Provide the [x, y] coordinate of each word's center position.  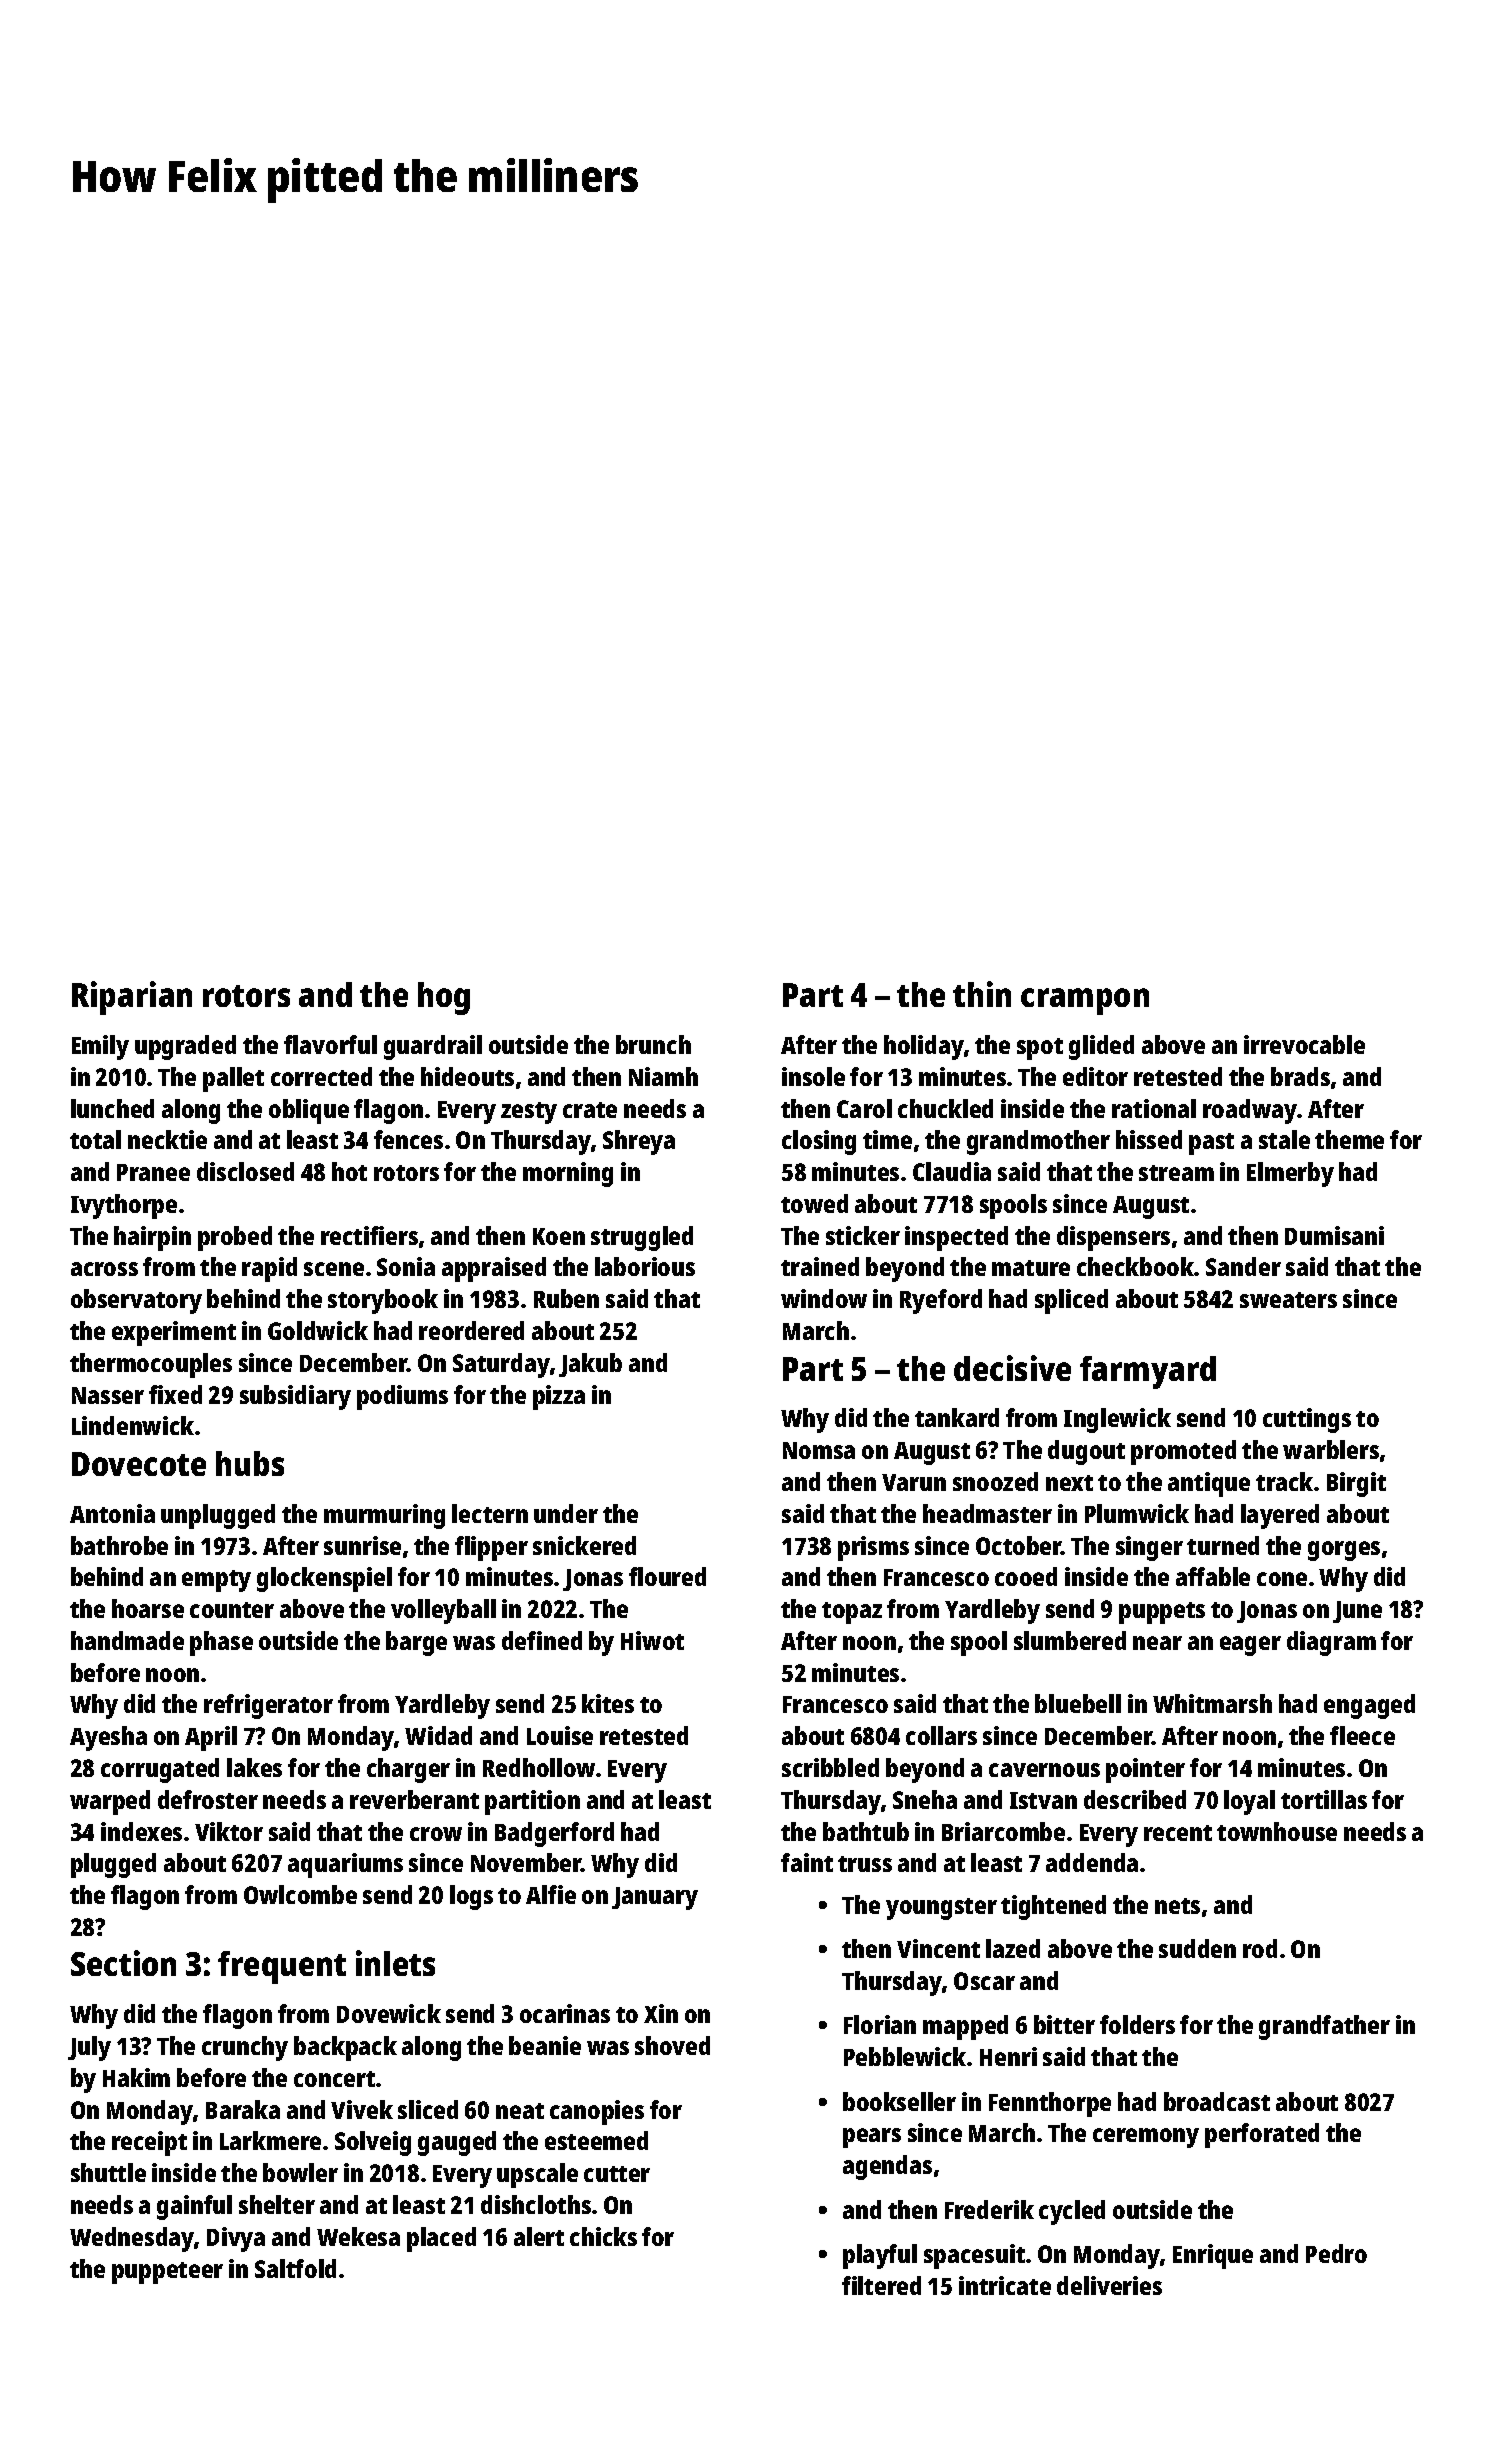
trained [820, 1266]
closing [819, 1142]
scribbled [830, 1767]
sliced [428, 2109]
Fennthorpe [1050, 2104]
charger [408, 1770]
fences [408, 1139]
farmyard [1148, 1372]
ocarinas [565, 2013]
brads [1300, 1076]
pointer [1145, 1770]
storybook [383, 1301]
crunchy [245, 2048]
